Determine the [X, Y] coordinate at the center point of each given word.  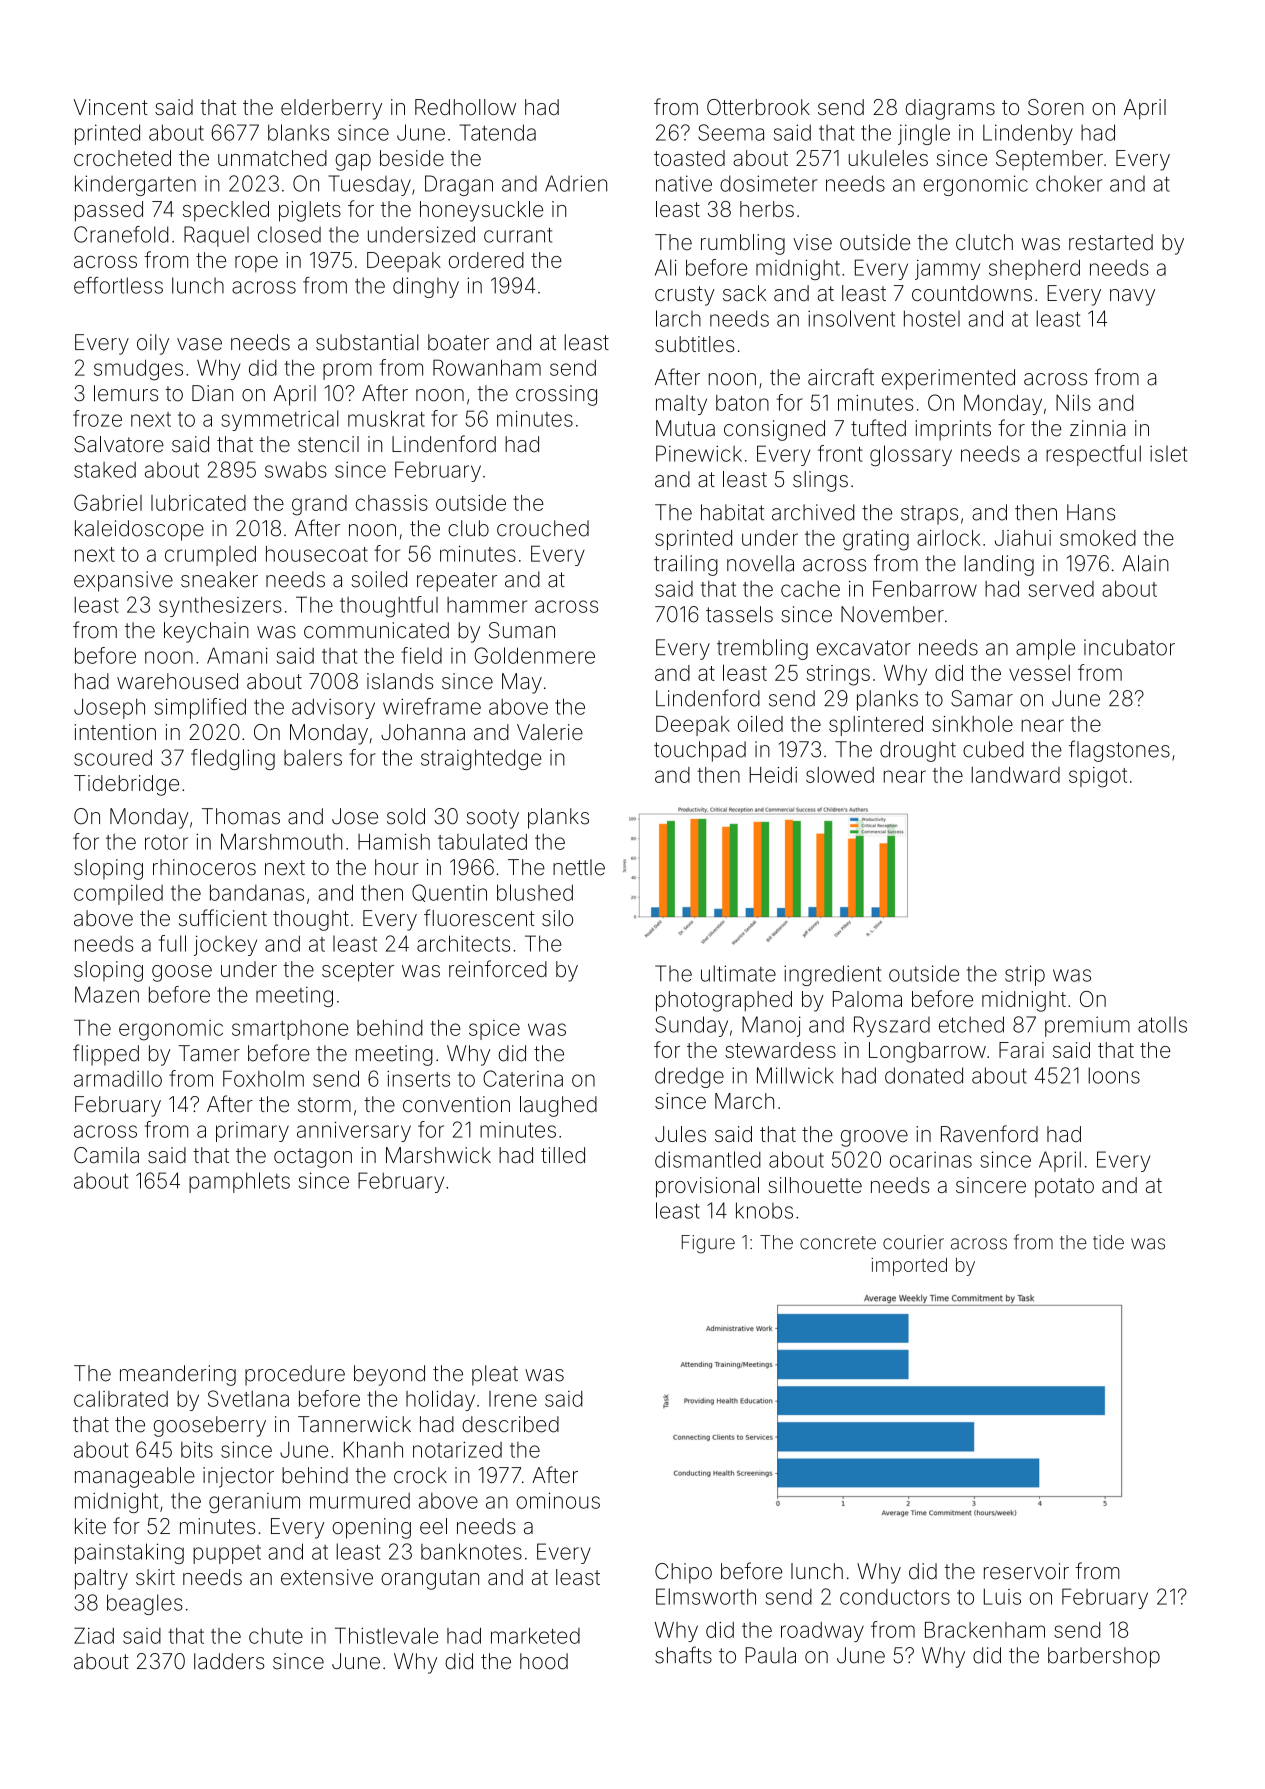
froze [97, 418]
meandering [178, 1375]
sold [406, 816]
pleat [495, 1375]
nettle [579, 867]
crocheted [122, 158]
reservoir [1026, 1571]
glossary [911, 455]
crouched [543, 528]
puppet [227, 1554]
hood [544, 1661]
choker [1069, 183]
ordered [486, 260]
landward [1015, 775]
